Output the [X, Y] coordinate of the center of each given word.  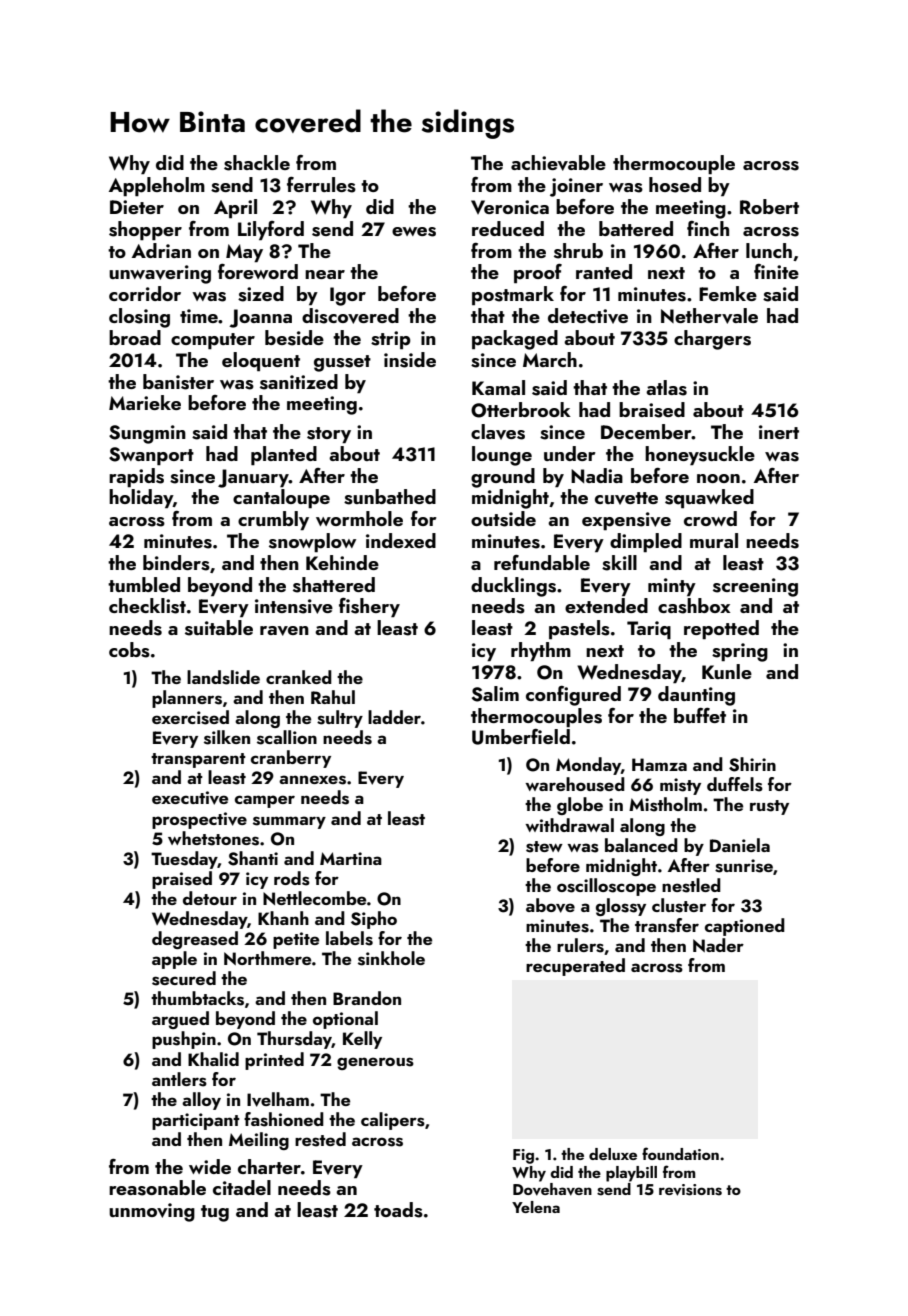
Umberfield [521, 737]
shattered [334, 585]
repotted [721, 629]
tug [215, 1213]
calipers [393, 1121]
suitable [219, 628]
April [235, 208]
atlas [666, 388]
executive [190, 798]
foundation [680, 1153]
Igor [348, 296]
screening [755, 587]
